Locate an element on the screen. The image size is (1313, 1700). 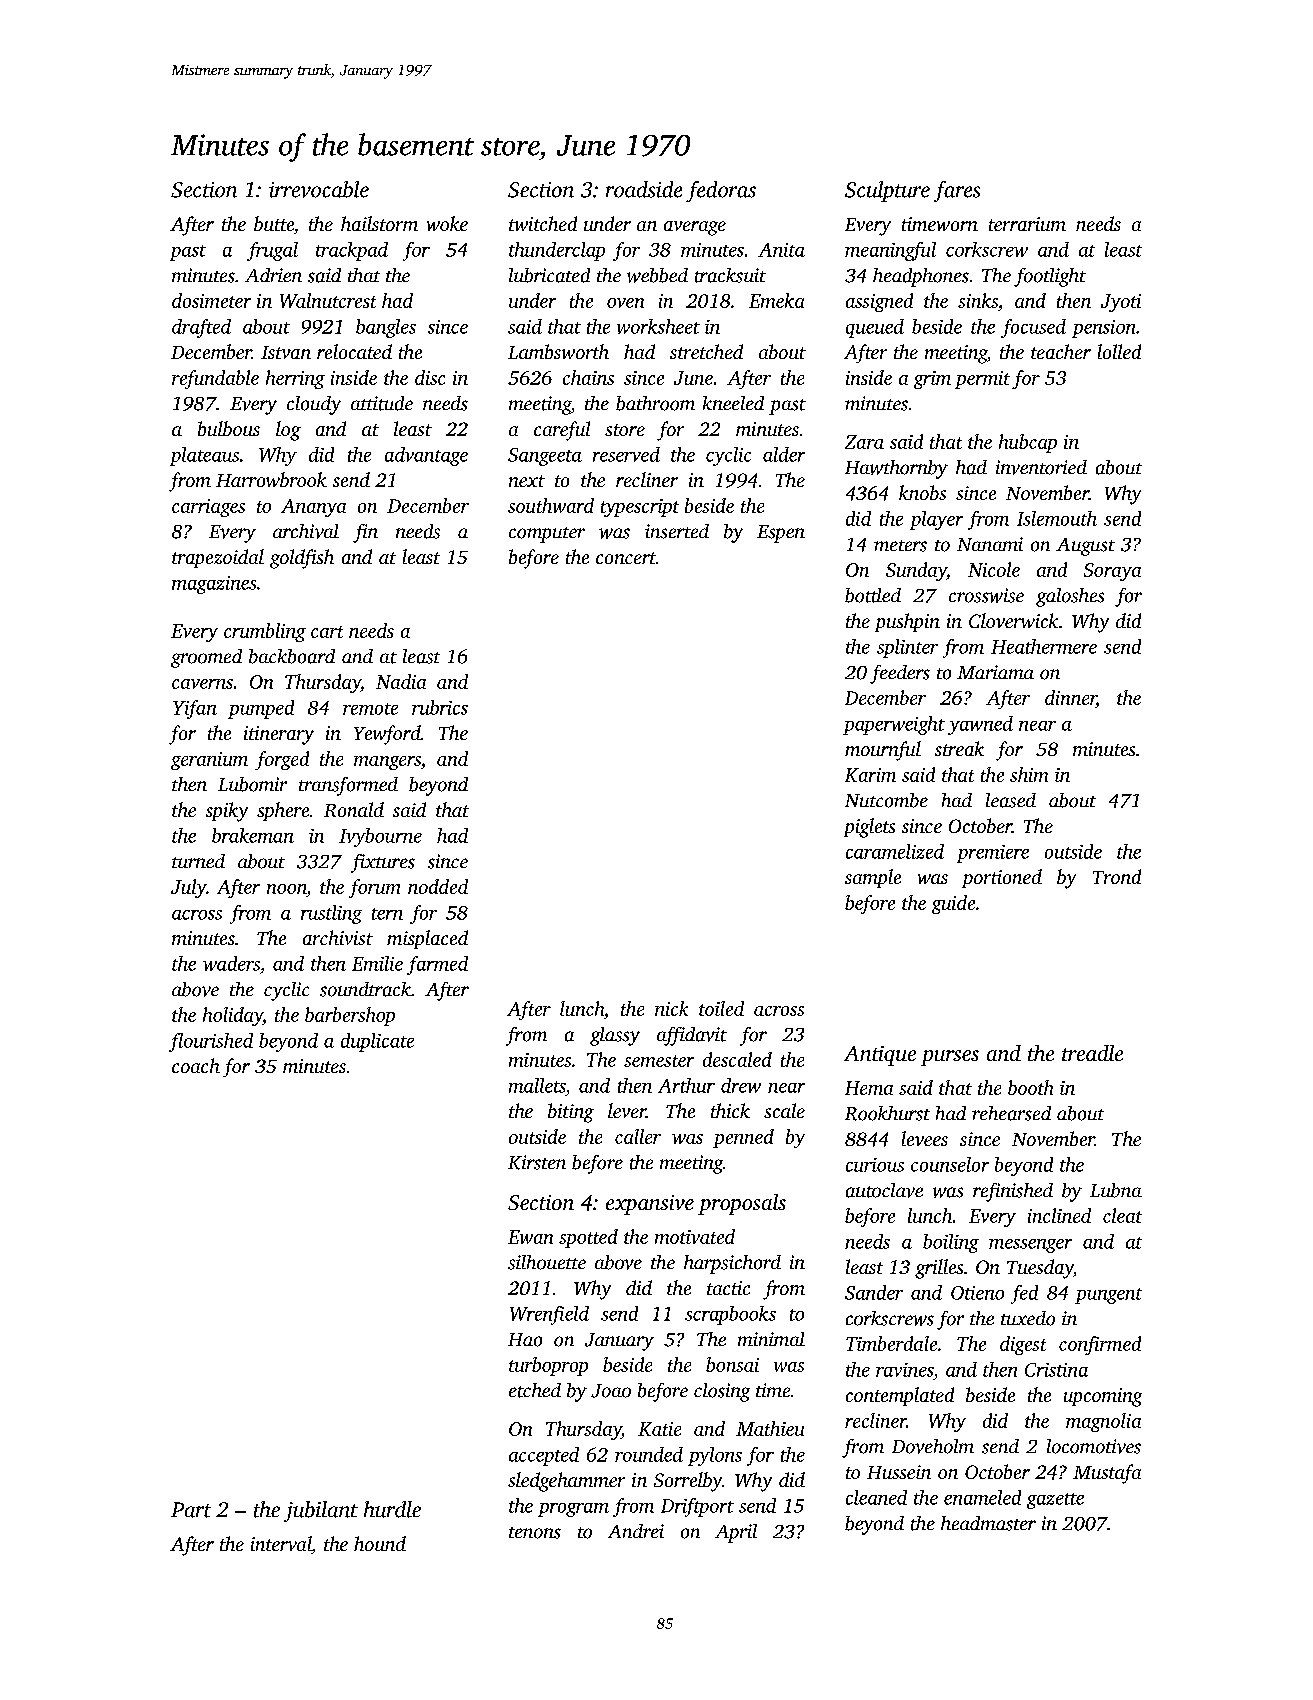
irrevocable is located at coordinates (319, 189).
